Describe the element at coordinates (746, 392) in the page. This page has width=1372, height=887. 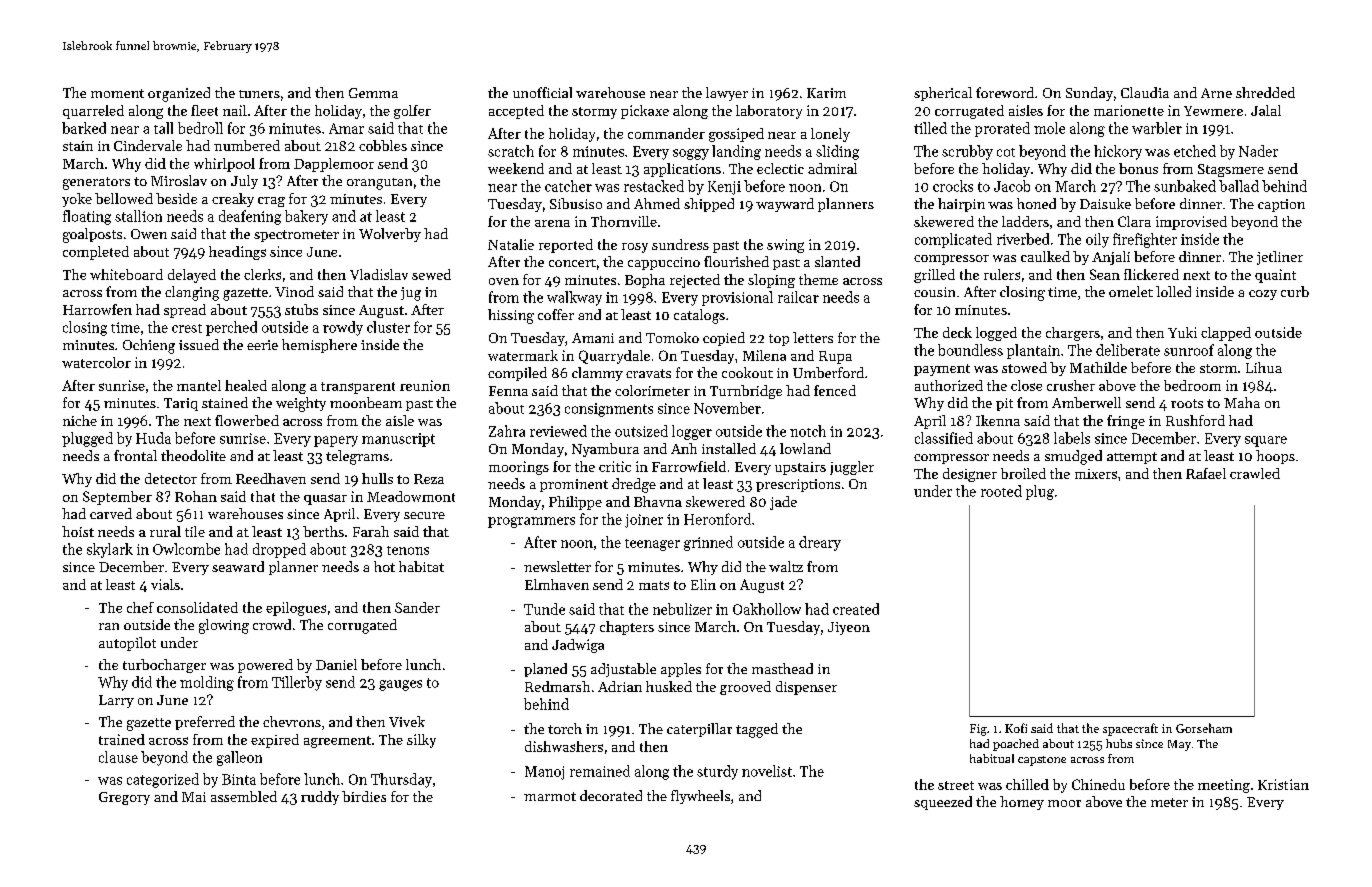
I see `Turnbridge` at that location.
